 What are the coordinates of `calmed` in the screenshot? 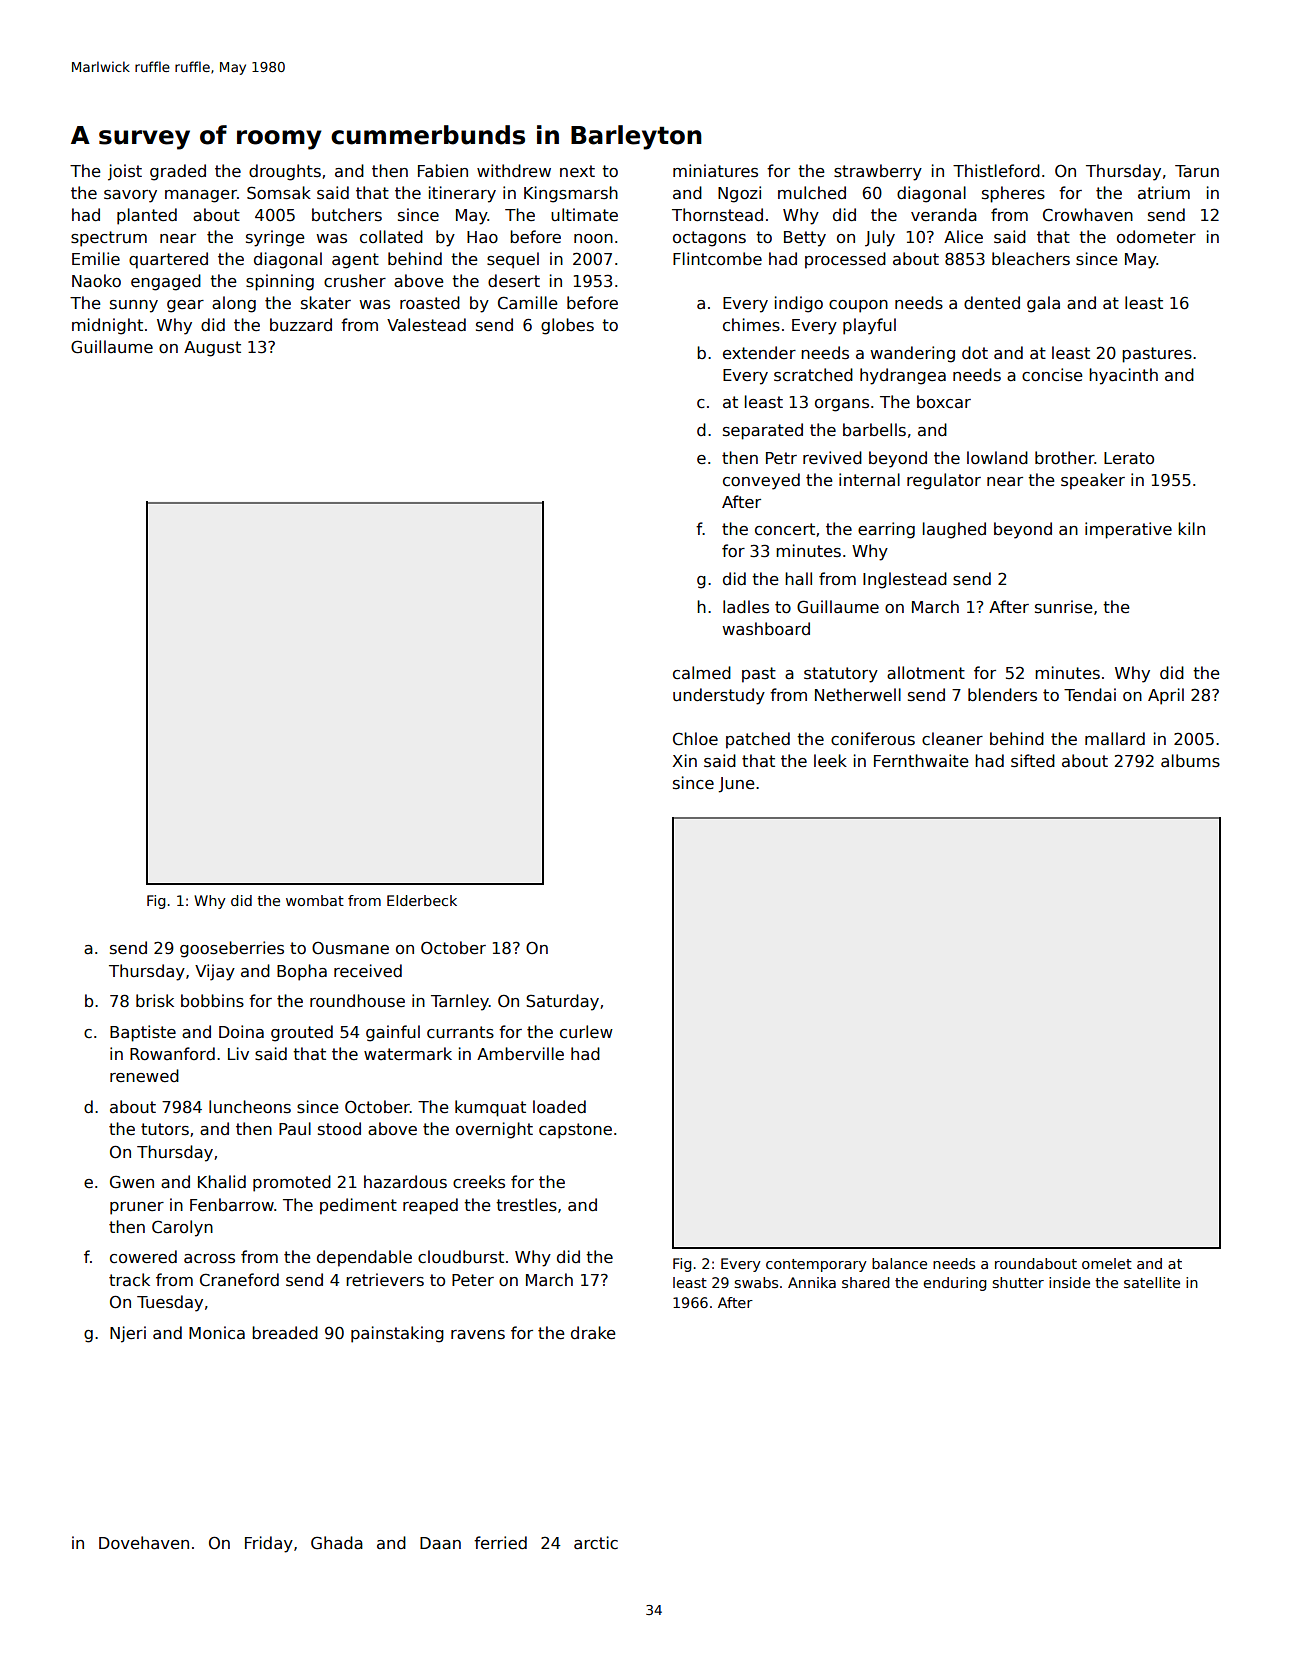 It's located at (702, 673).
